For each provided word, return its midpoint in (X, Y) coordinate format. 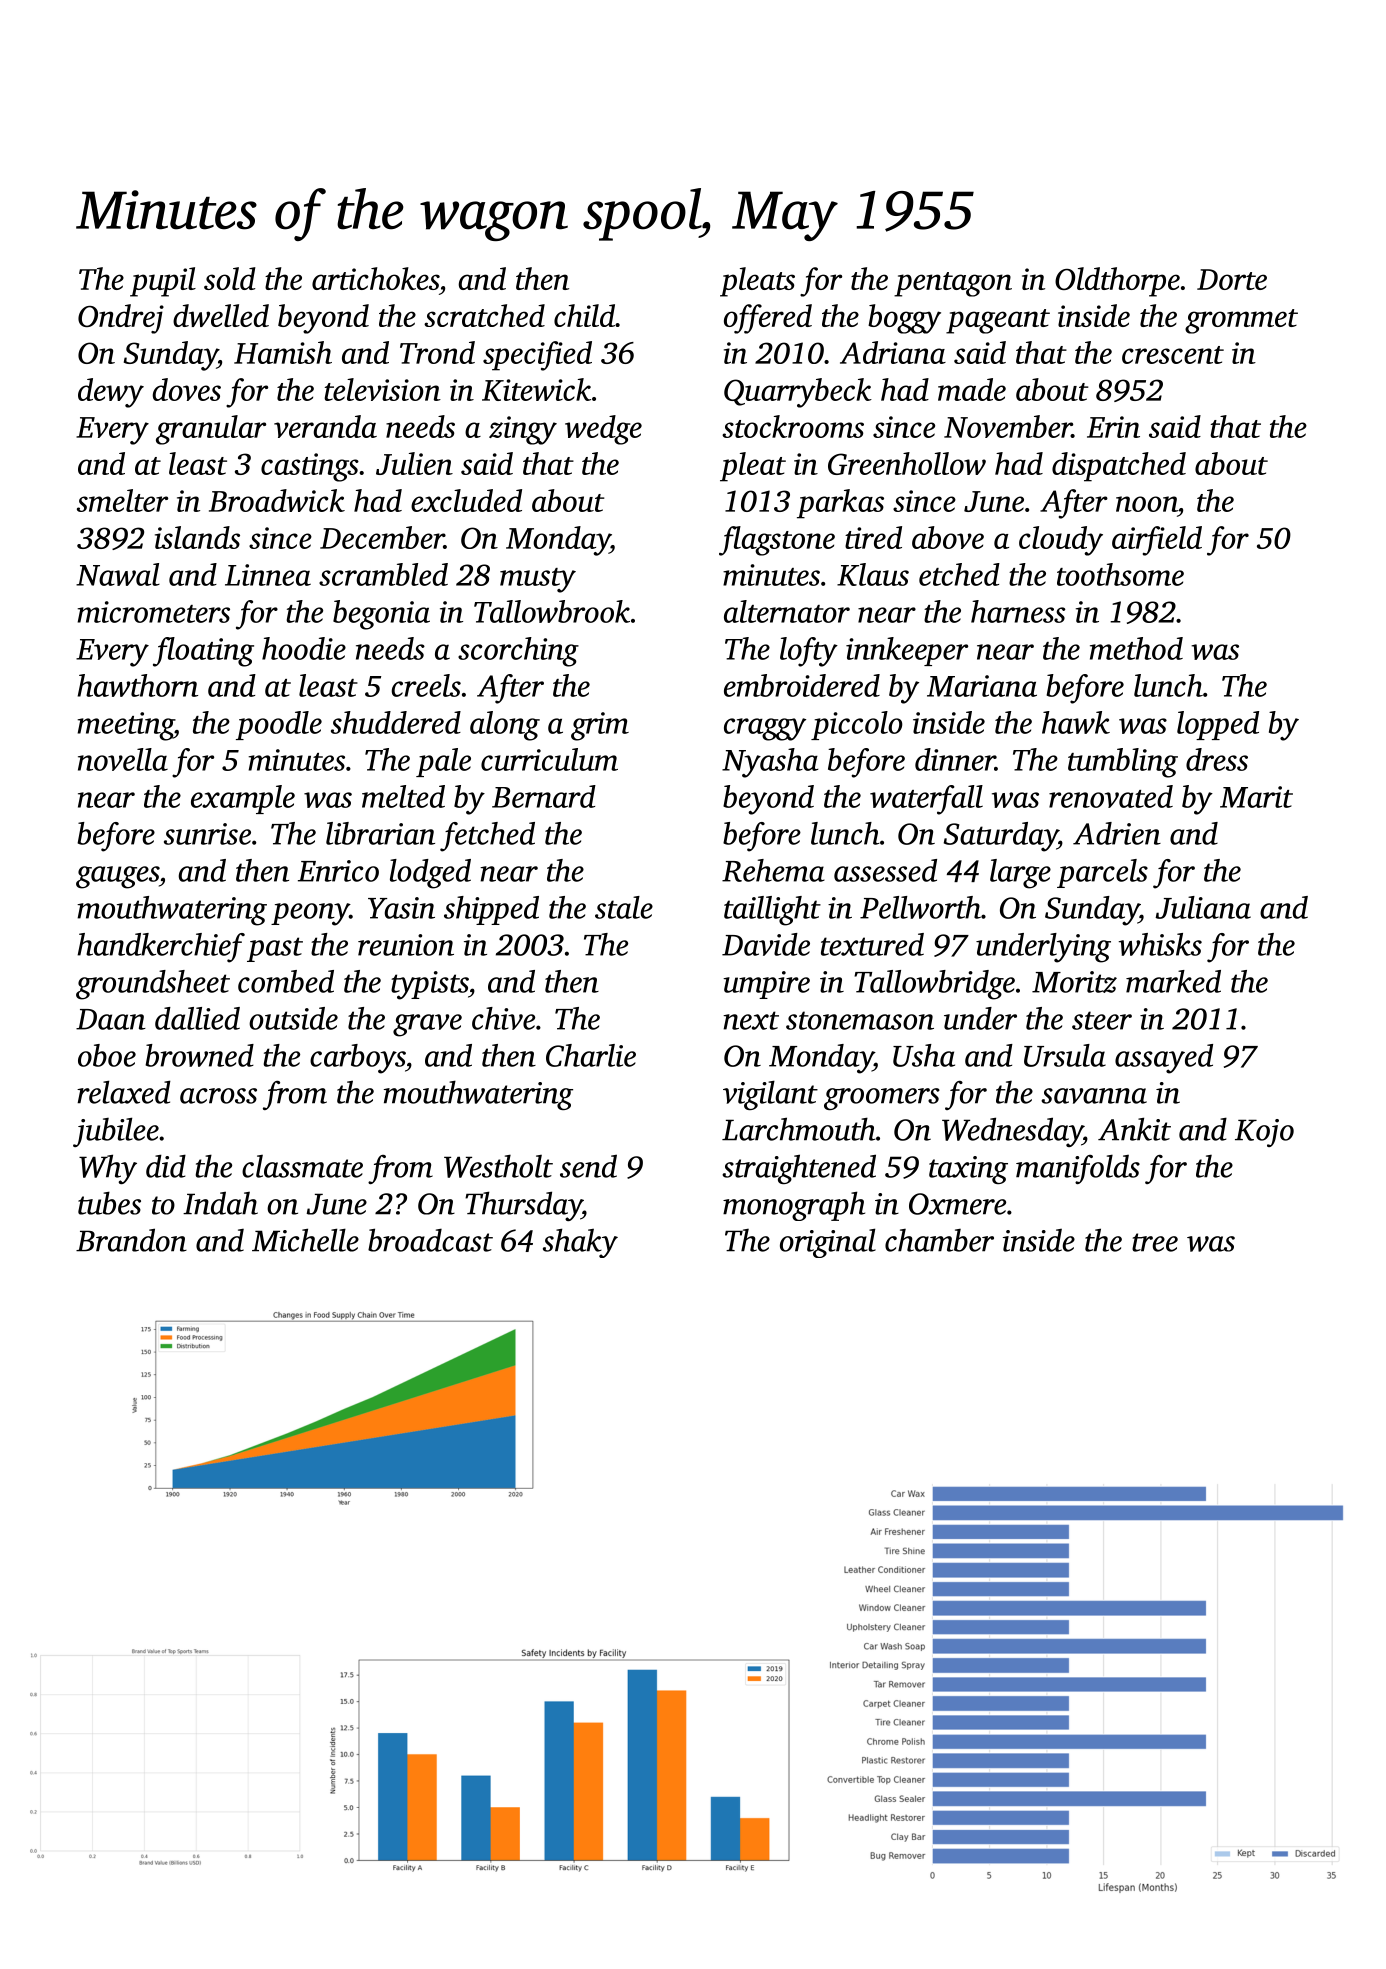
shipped (491, 910)
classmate (302, 1166)
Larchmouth (799, 1129)
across (218, 1096)
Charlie (591, 1055)
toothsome (1120, 574)
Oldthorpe (1117, 282)
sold (230, 278)
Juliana (1203, 907)
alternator (787, 611)
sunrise (207, 834)
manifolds (1078, 1169)
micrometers (154, 612)
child (584, 315)
